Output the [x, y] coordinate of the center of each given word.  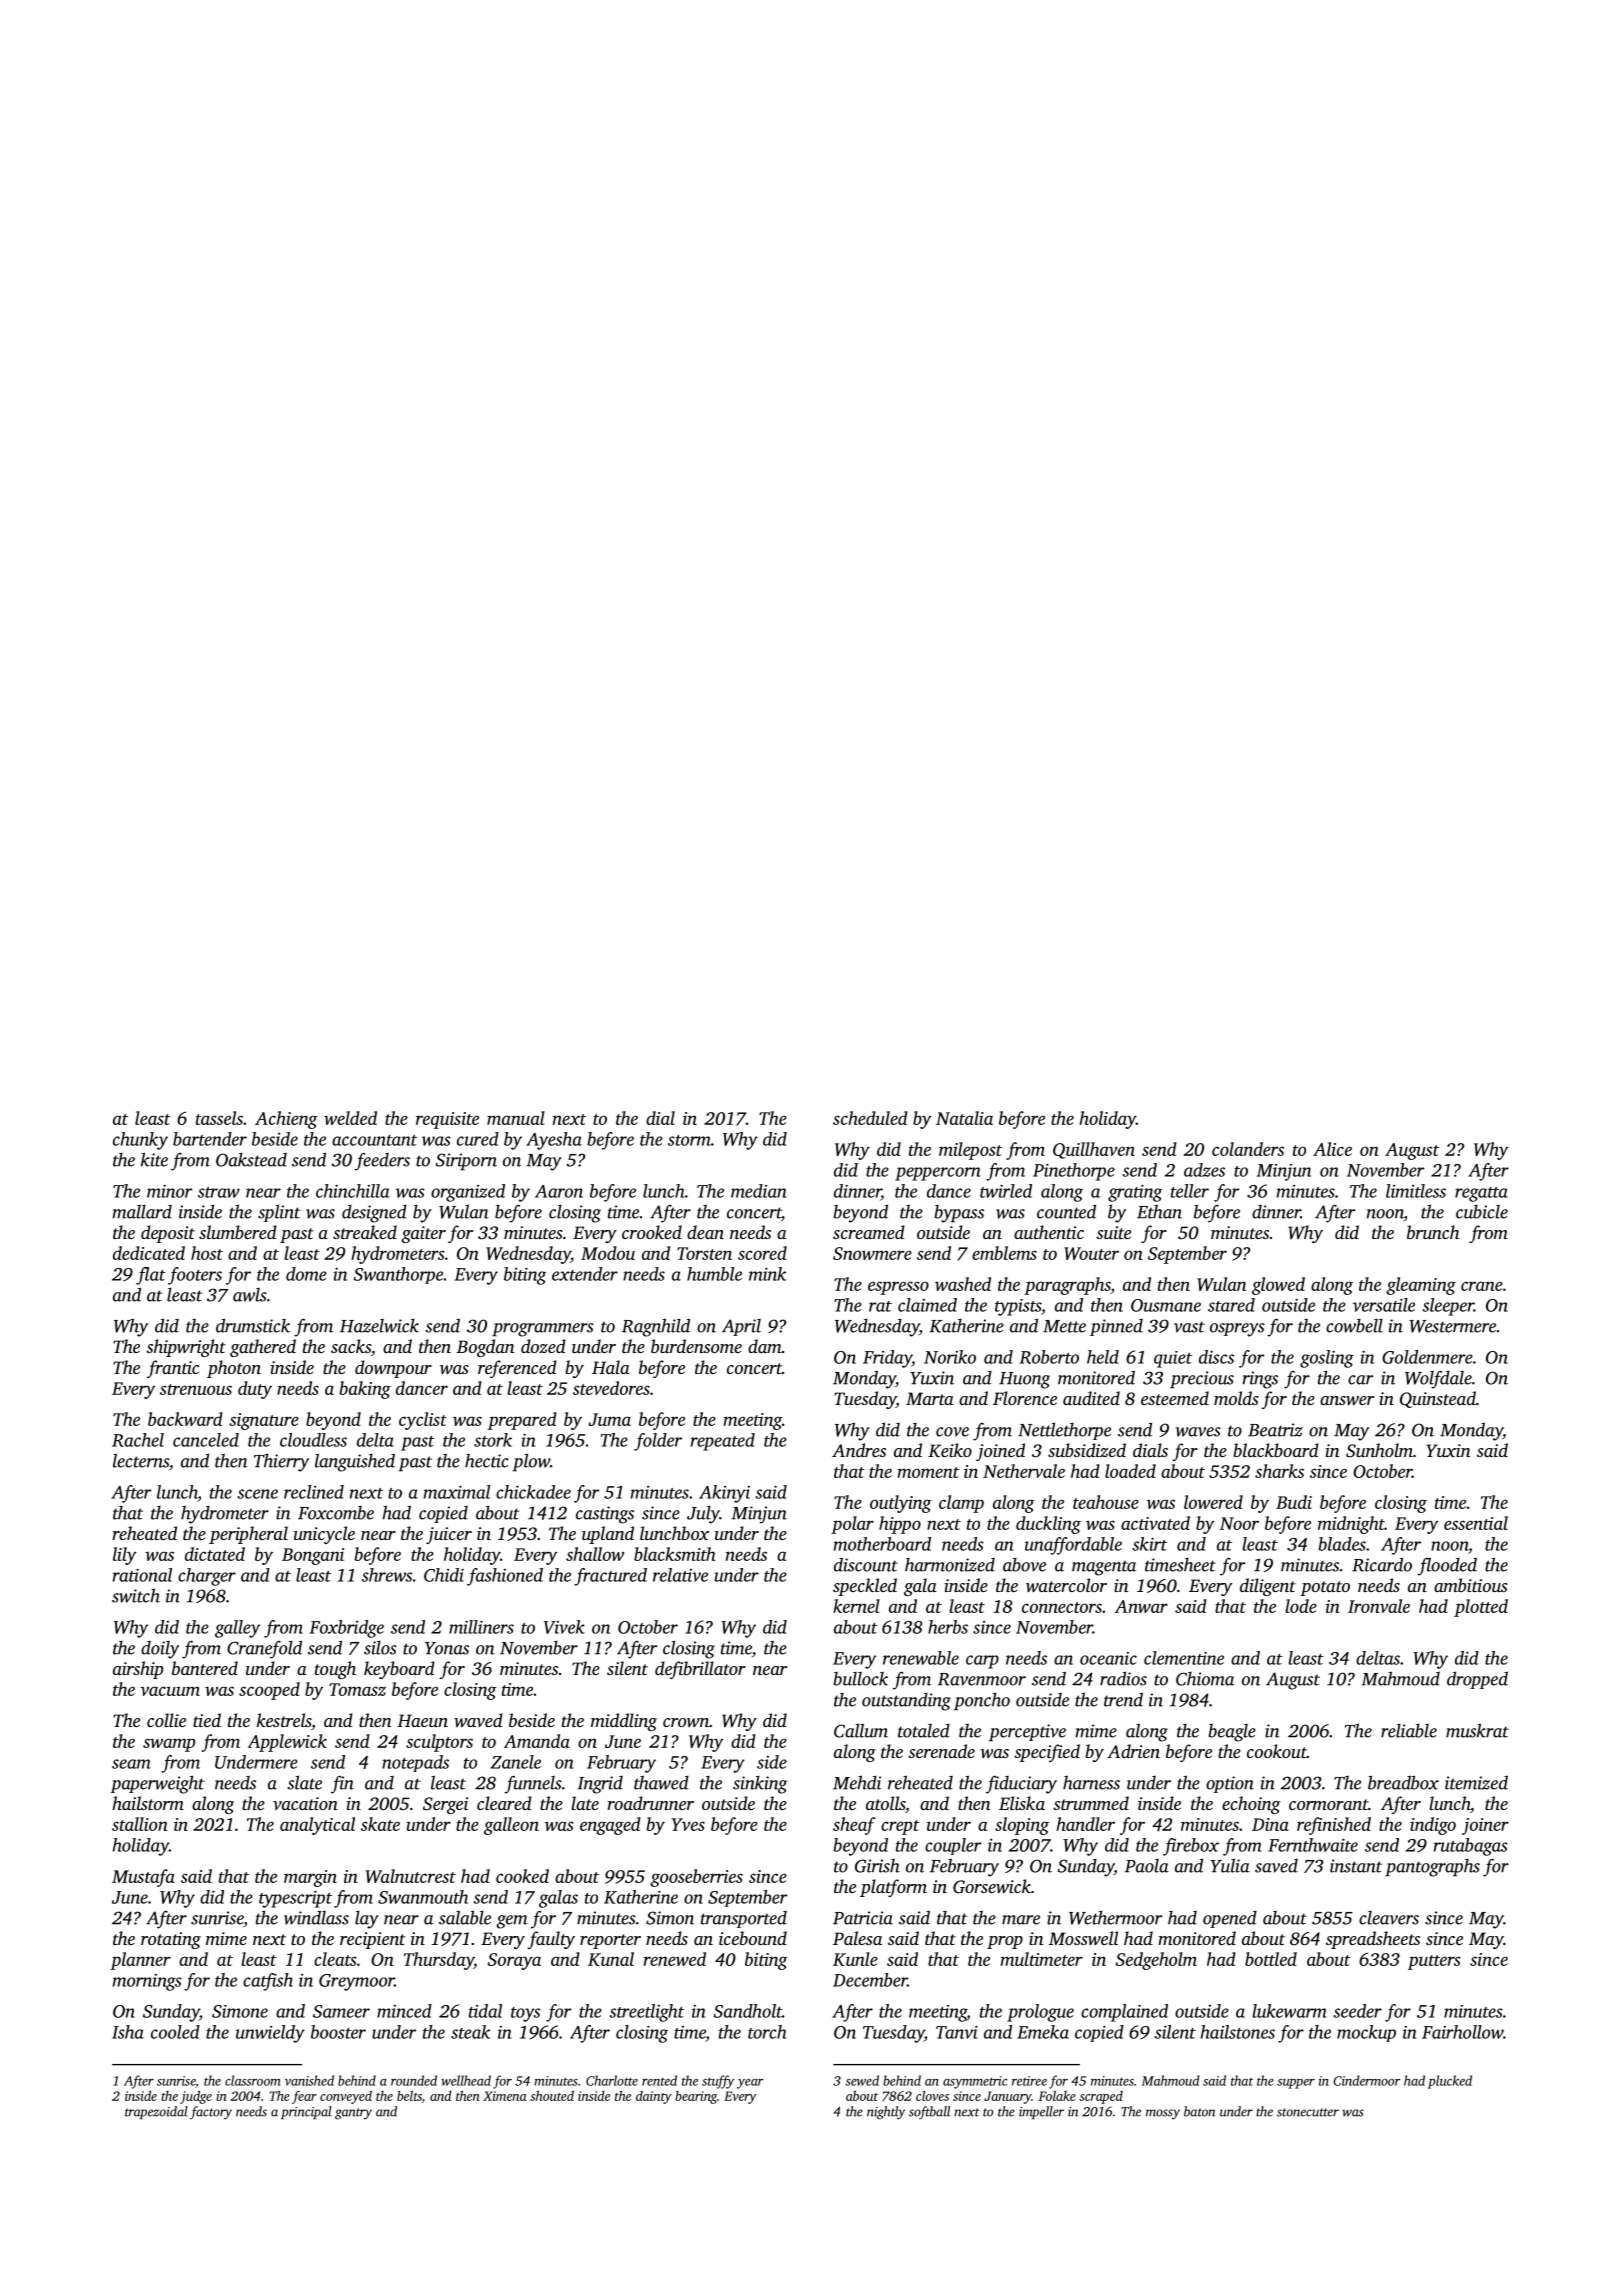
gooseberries [696, 1878]
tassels [219, 1118]
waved [478, 1720]
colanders [1248, 1149]
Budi [1294, 1502]
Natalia [964, 1118]
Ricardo [1382, 1564]
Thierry [281, 1463]
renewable [921, 1658]
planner [140, 1961]
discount [866, 1564]
